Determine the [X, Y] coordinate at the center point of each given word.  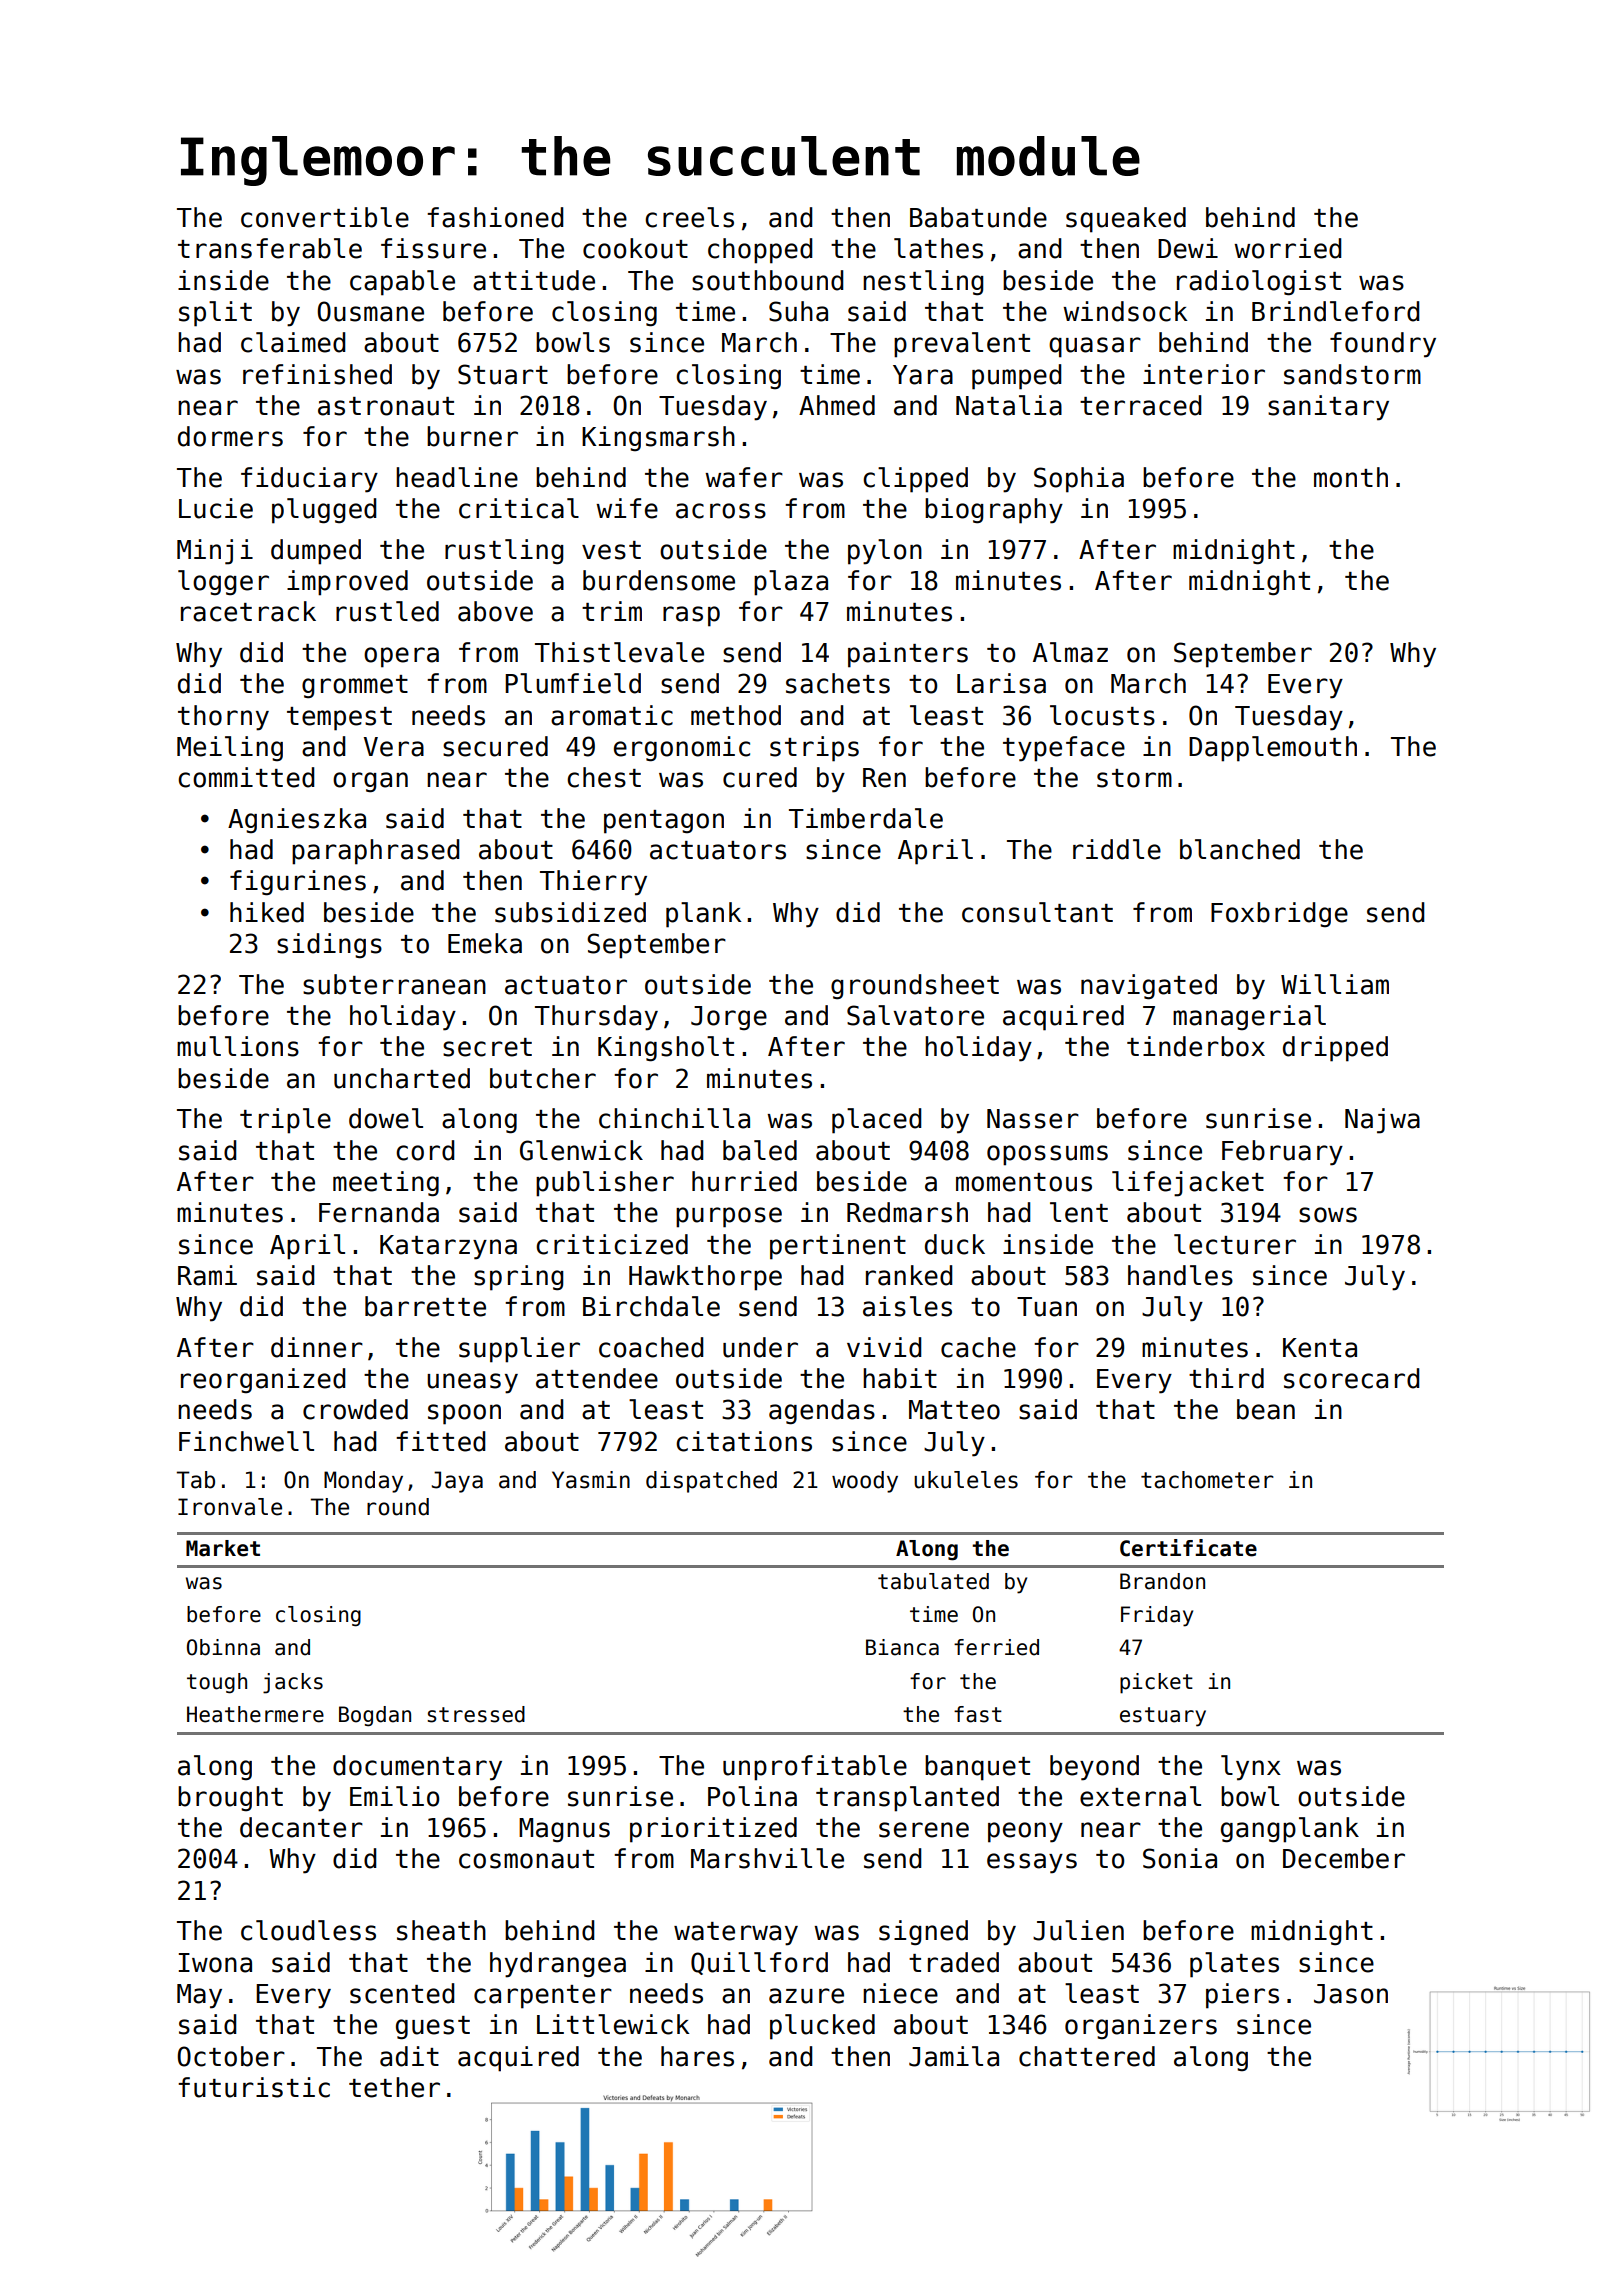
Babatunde [978, 217]
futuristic [254, 2087]
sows [1328, 1215]
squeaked [1126, 220]
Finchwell [246, 1441]
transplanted [907, 1799]
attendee [597, 1378]
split [215, 314]
